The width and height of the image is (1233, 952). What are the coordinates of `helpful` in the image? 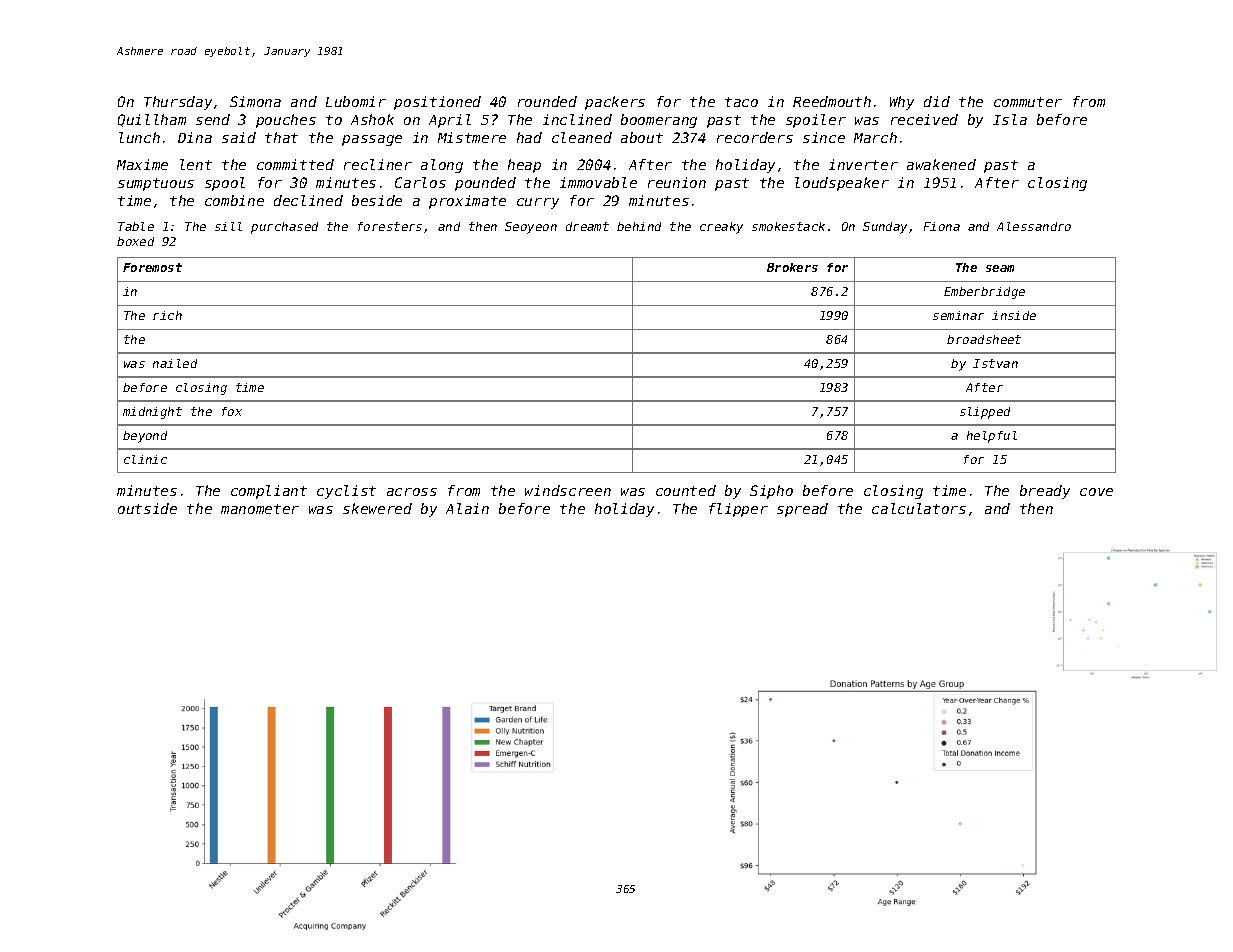 It's located at (992, 437).
